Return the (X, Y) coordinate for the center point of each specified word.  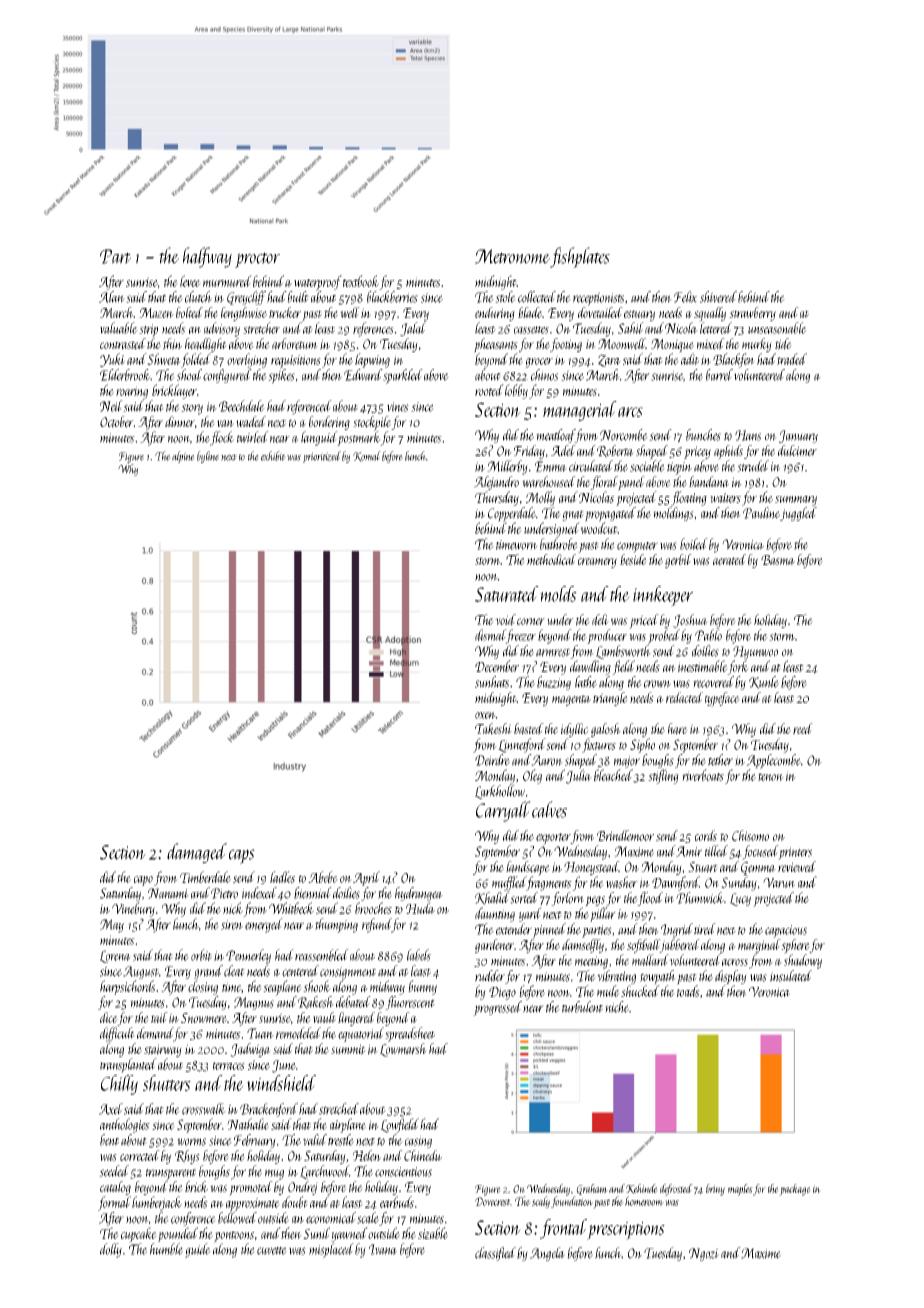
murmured (227, 281)
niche (617, 1007)
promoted (251, 1188)
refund (377, 925)
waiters (725, 498)
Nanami (168, 893)
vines (398, 407)
